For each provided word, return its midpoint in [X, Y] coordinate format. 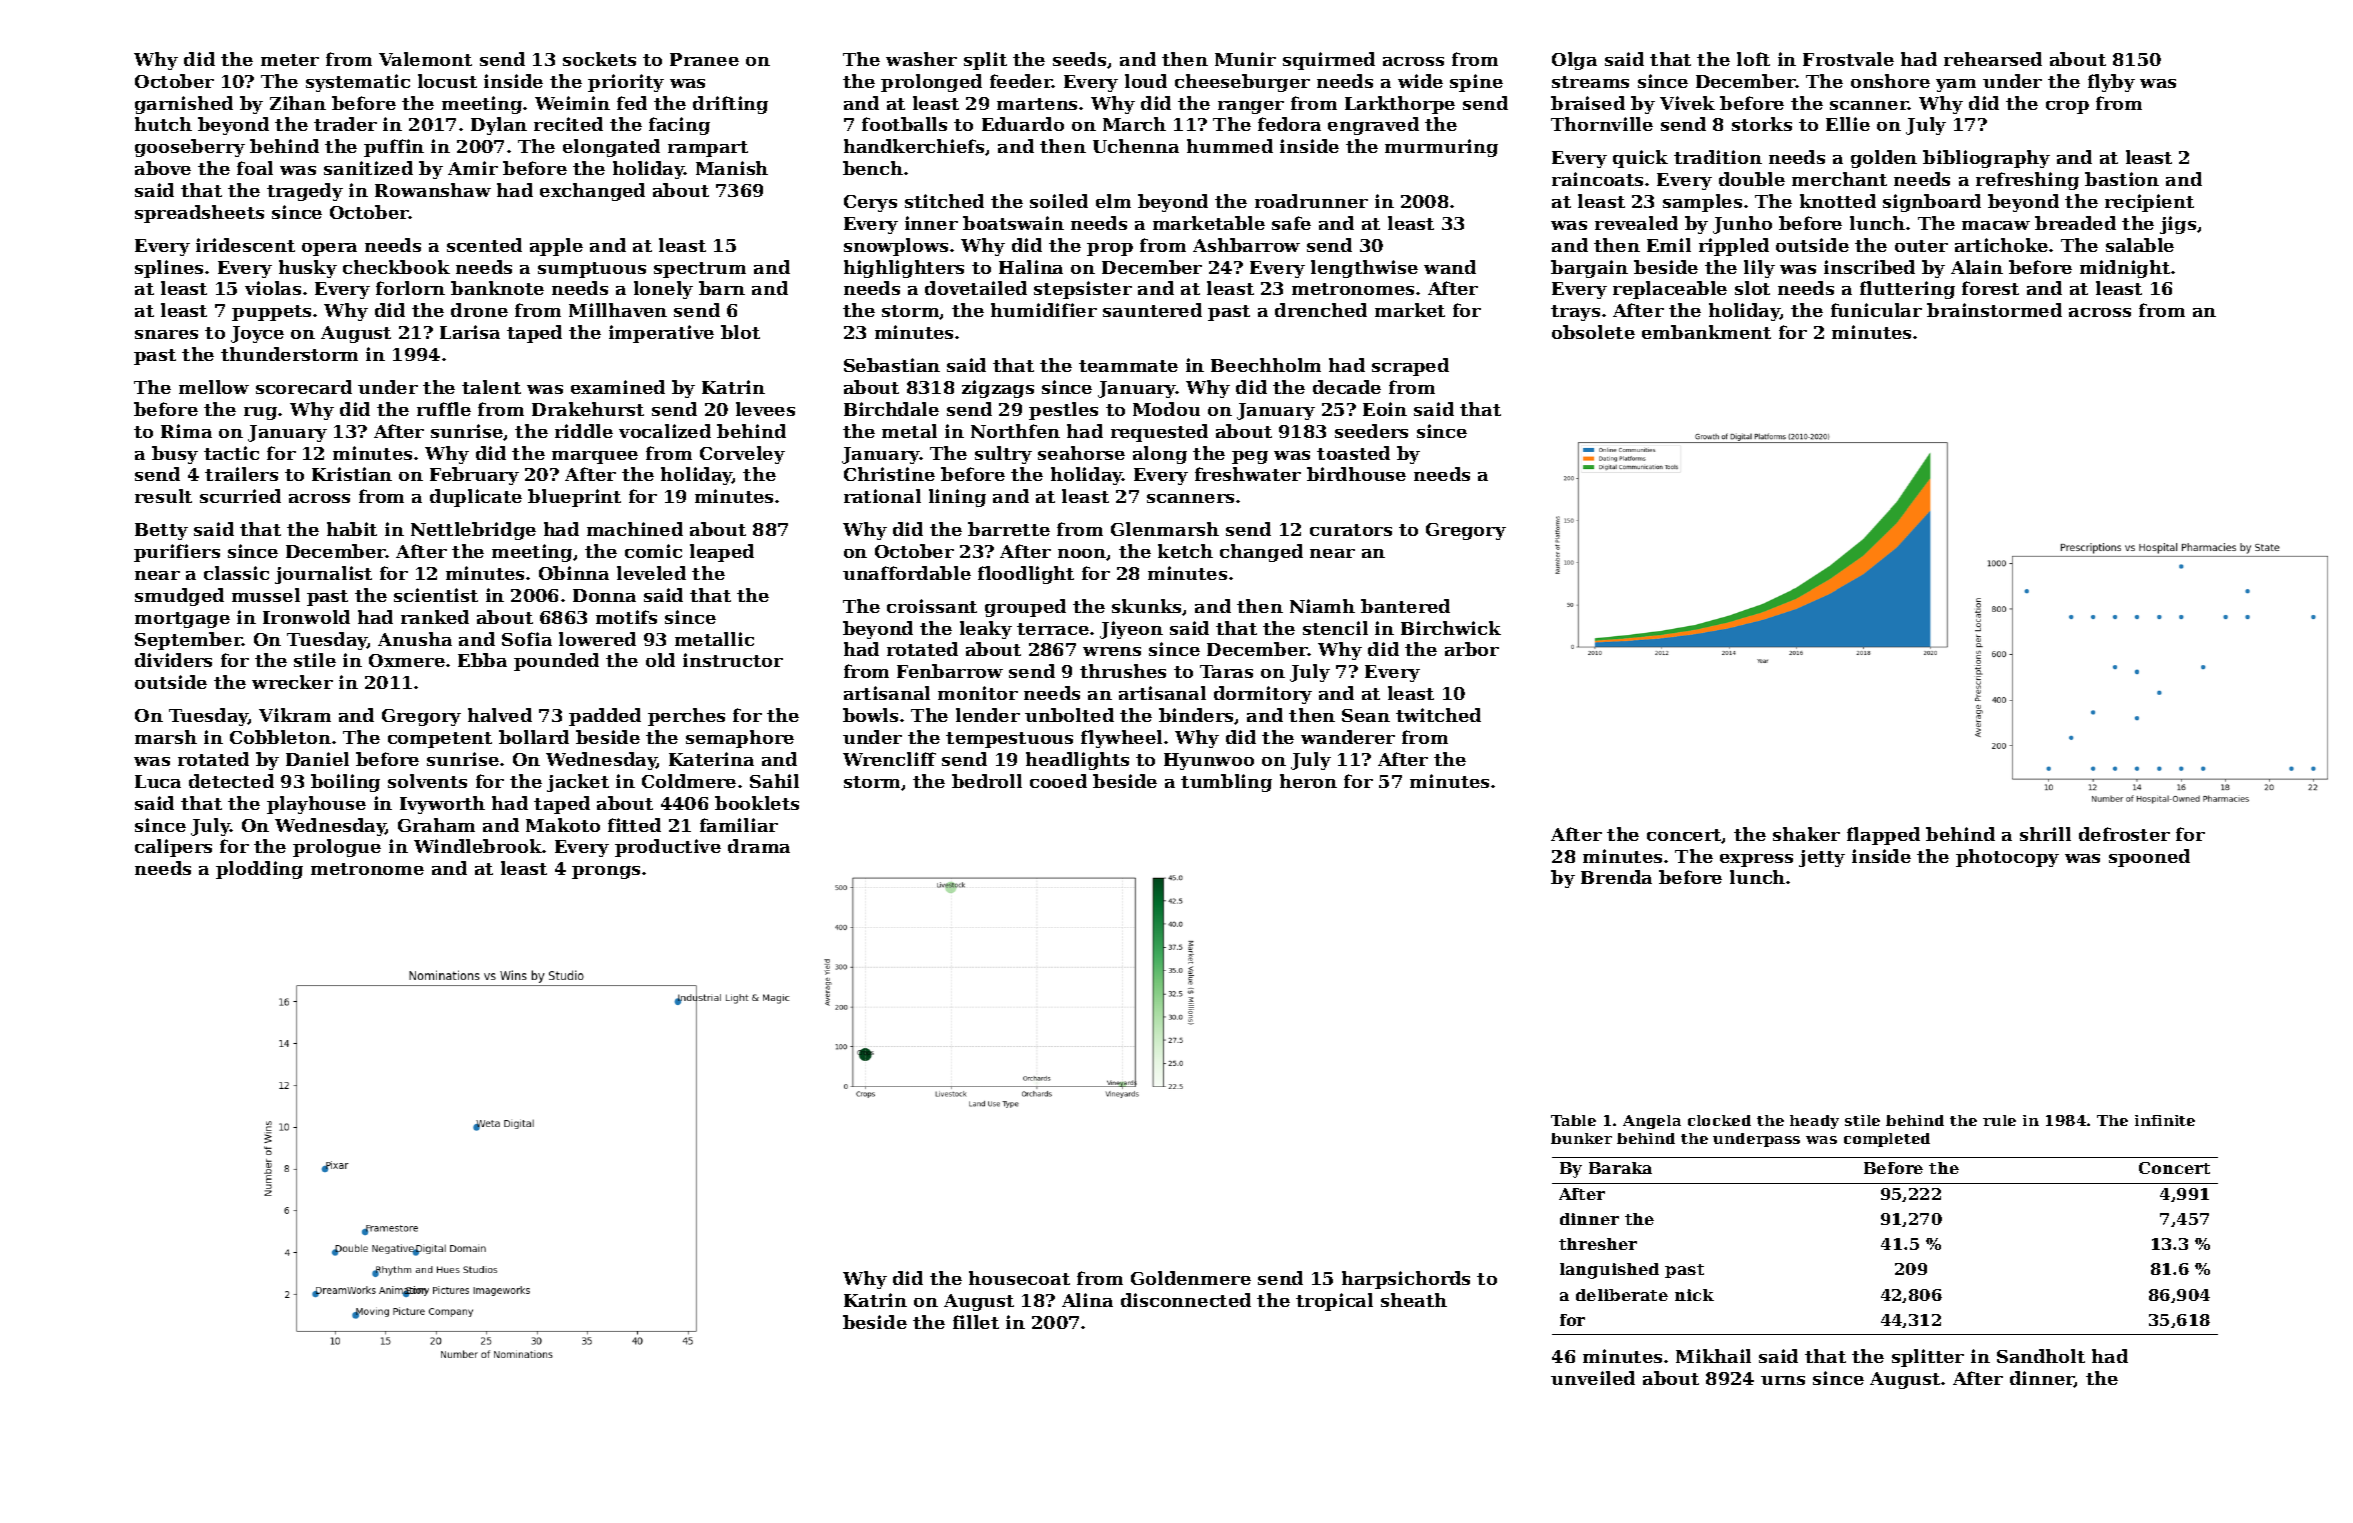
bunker [1581, 1138]
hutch [163, 124]
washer [921, 59]
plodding [259, 870]
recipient [2149, 203]
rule [1999, 1120]
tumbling [1226, 783]
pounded [556, 662]
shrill [2045, 834]
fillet [976, 1322]
